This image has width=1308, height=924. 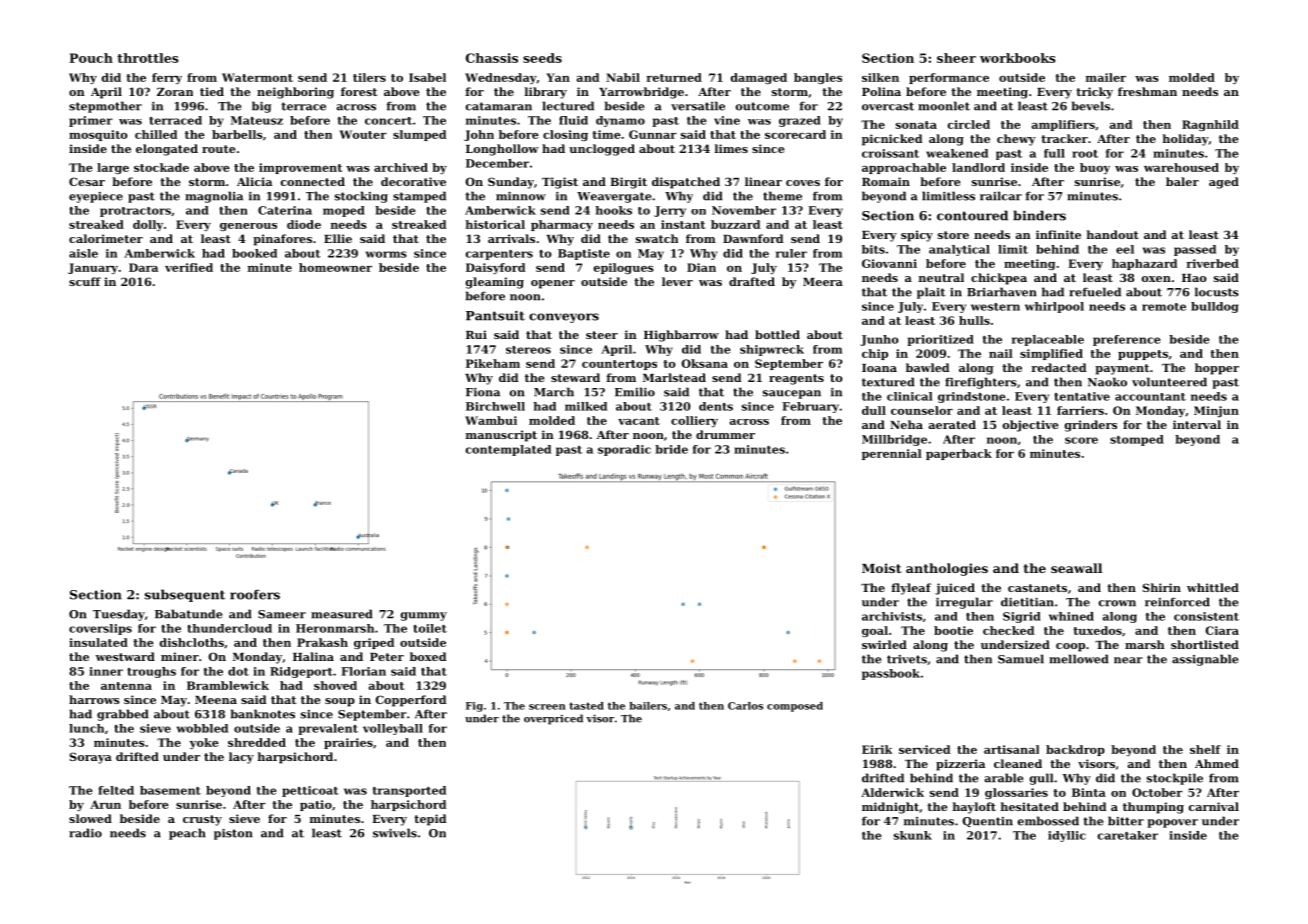 I want to click on verified, so click(x=189, y=267).
